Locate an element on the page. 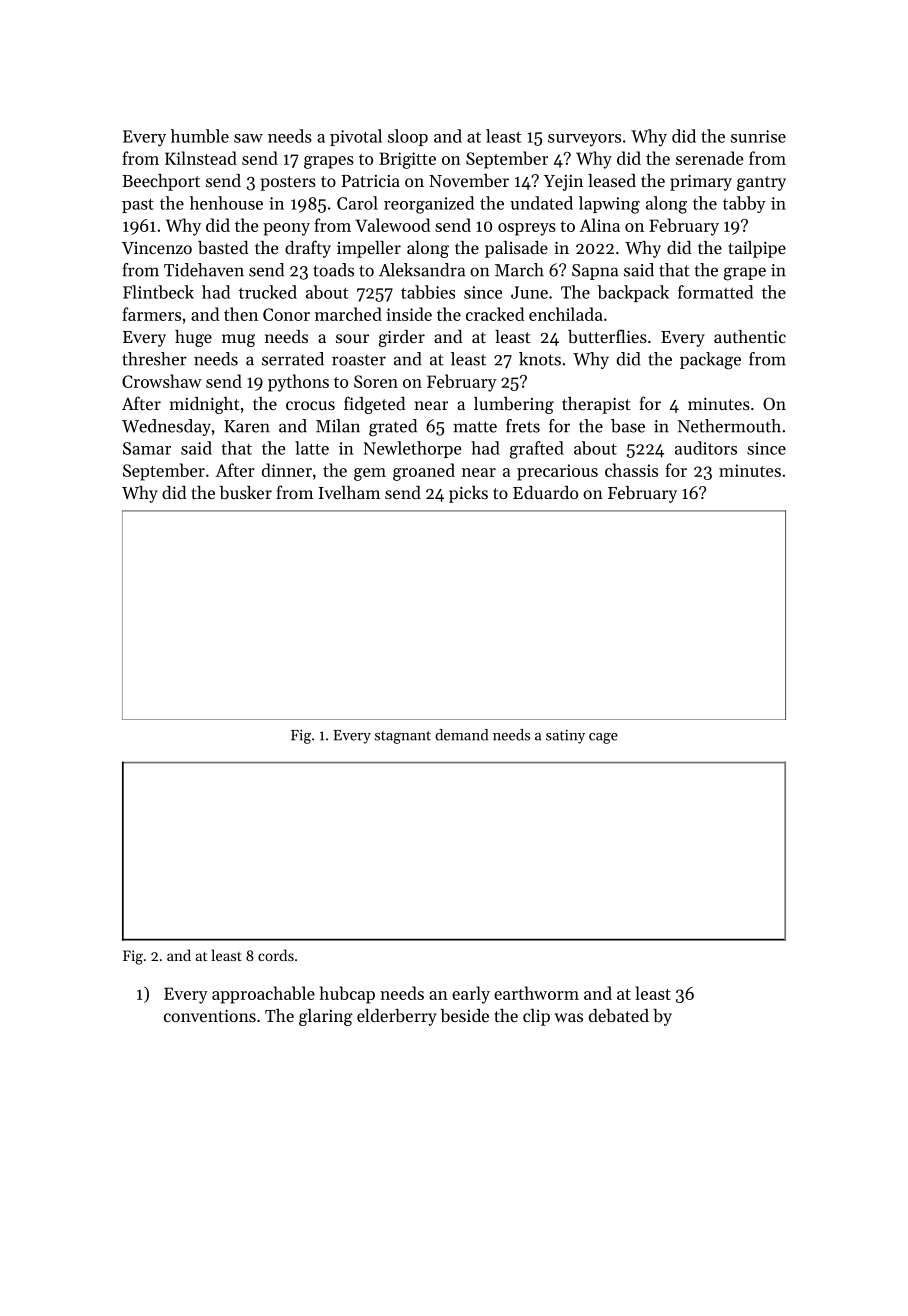  conventions is located at coordinates (210, 1015).
